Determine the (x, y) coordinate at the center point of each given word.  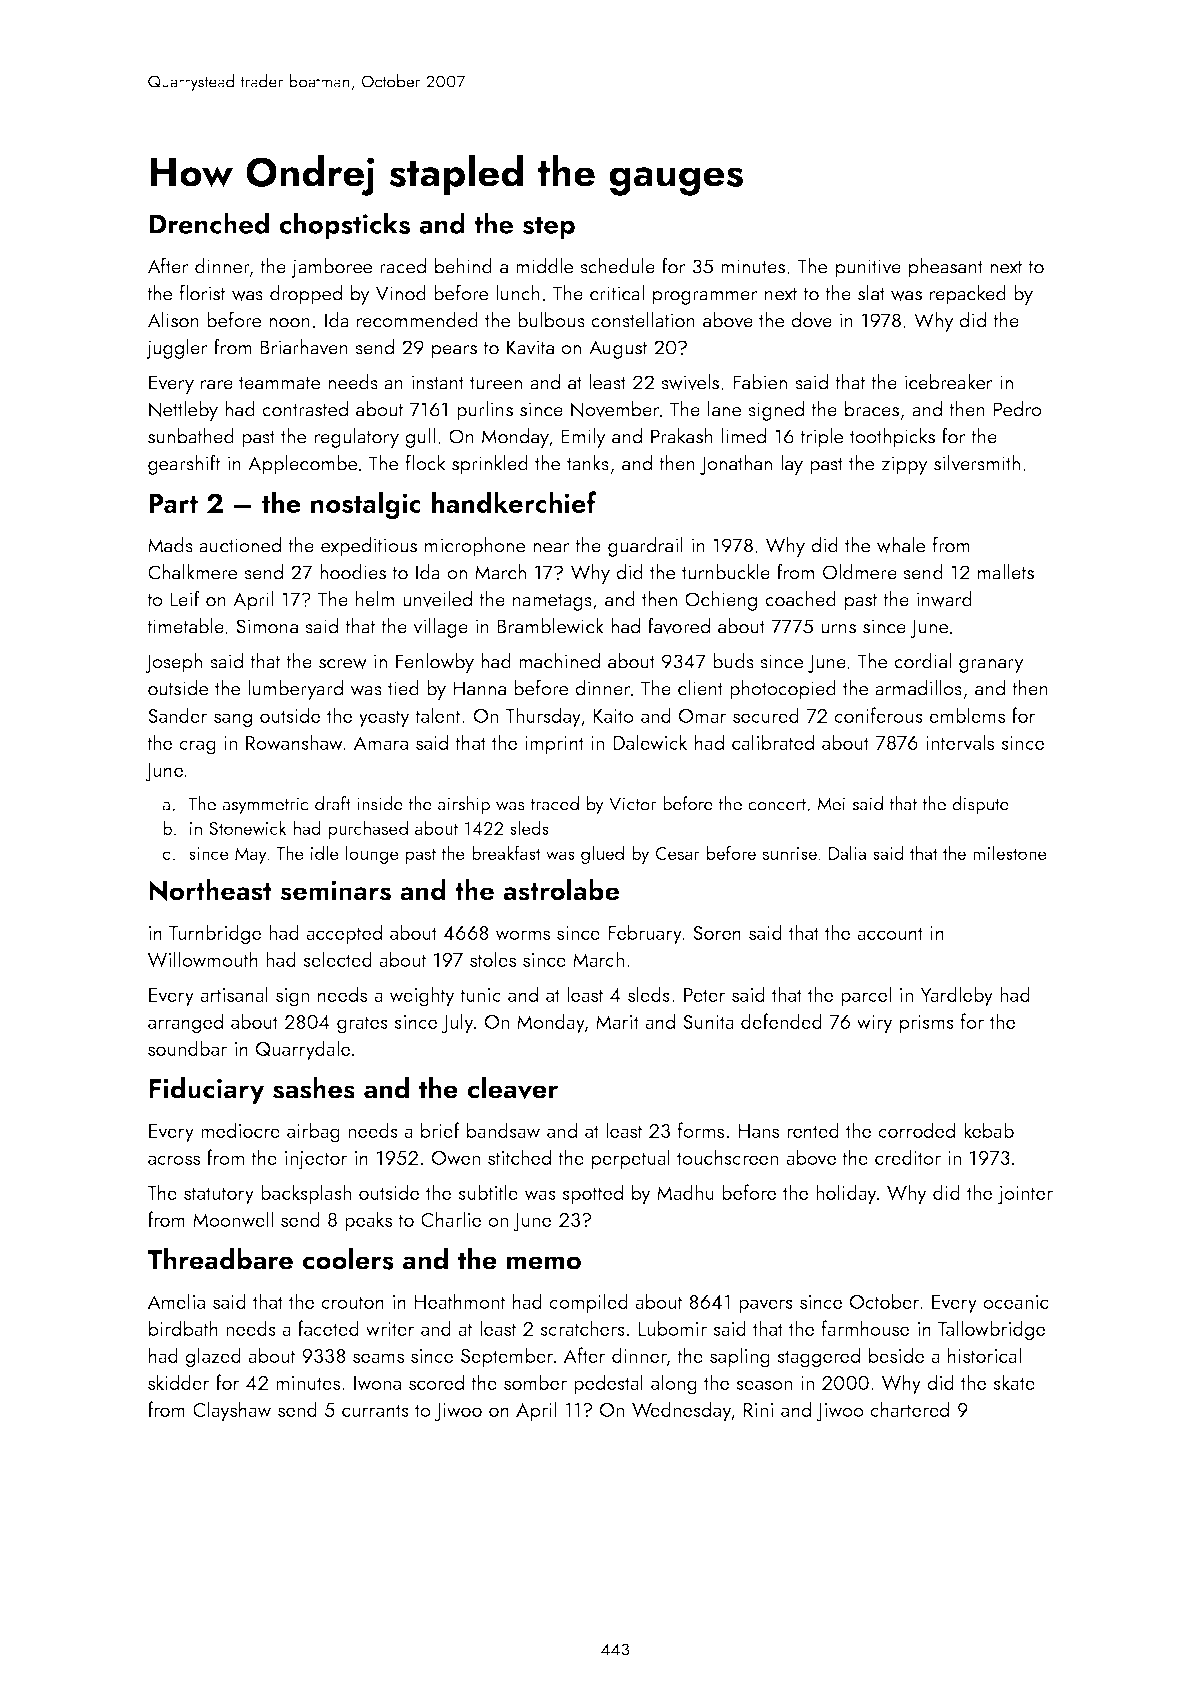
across (174, 1160)
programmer (705, 298)
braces (872, 409)
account (890, 933)
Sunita (708, 1022)
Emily (583, 438)
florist (202, 292)
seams (378, 1358)
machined (559, 661)
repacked (968, 295)
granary (991, 666)
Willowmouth (202, 959)
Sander (178, 715)
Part (173, 503)
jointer (1025, 1195)
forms (701, 1130)
